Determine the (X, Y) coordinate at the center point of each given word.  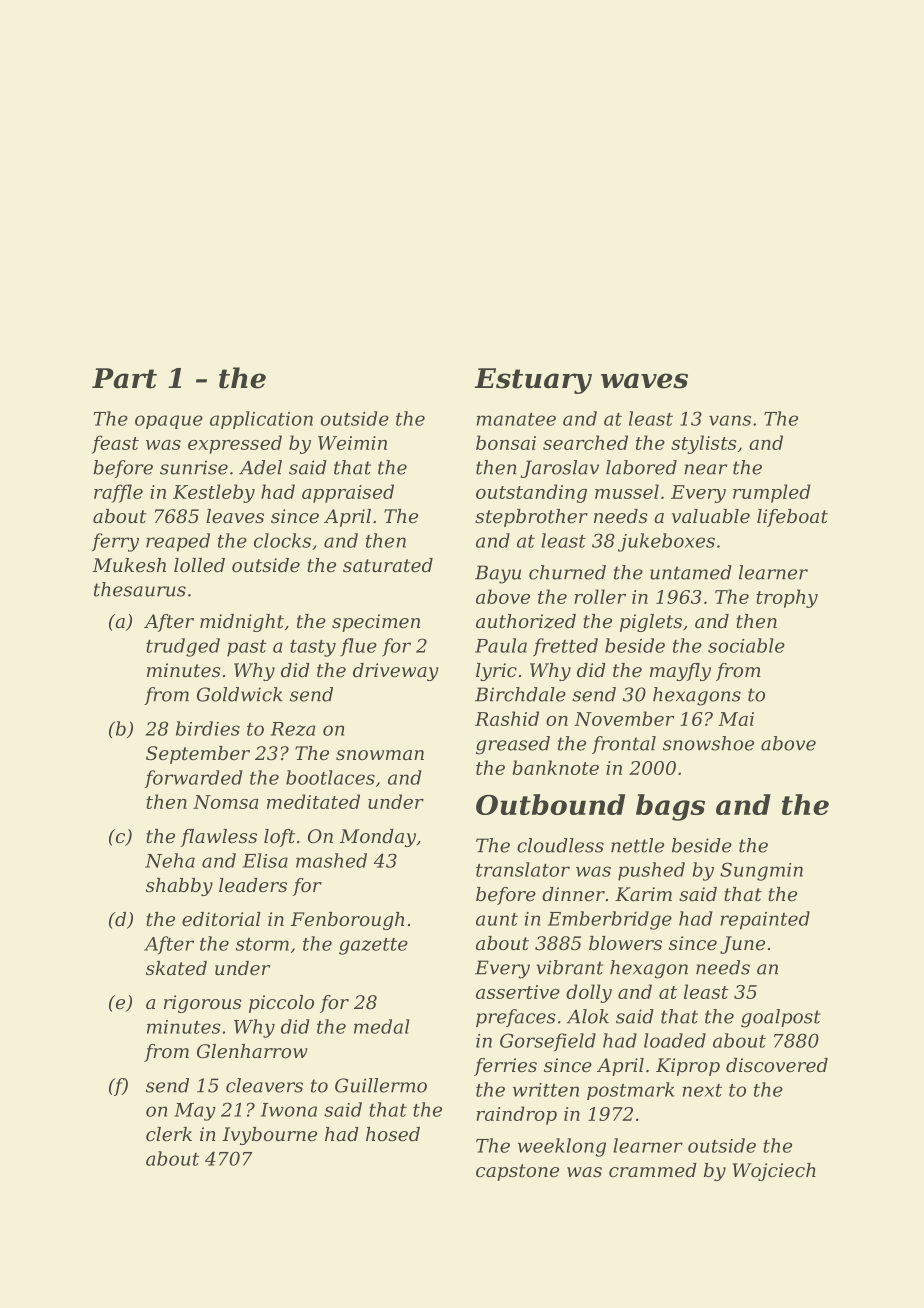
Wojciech (774, 1172)
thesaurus (140, 589)
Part (124, 378)
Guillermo (381, 1085)
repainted (765, 920)
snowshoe (708, 743)
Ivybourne (269, 1136)
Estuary (533, 381)
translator (523, 869)
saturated (388, 565)
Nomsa (226, 802)
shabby (179, 887)
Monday (378, 838)
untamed (691, 572)
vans (730, 420)
